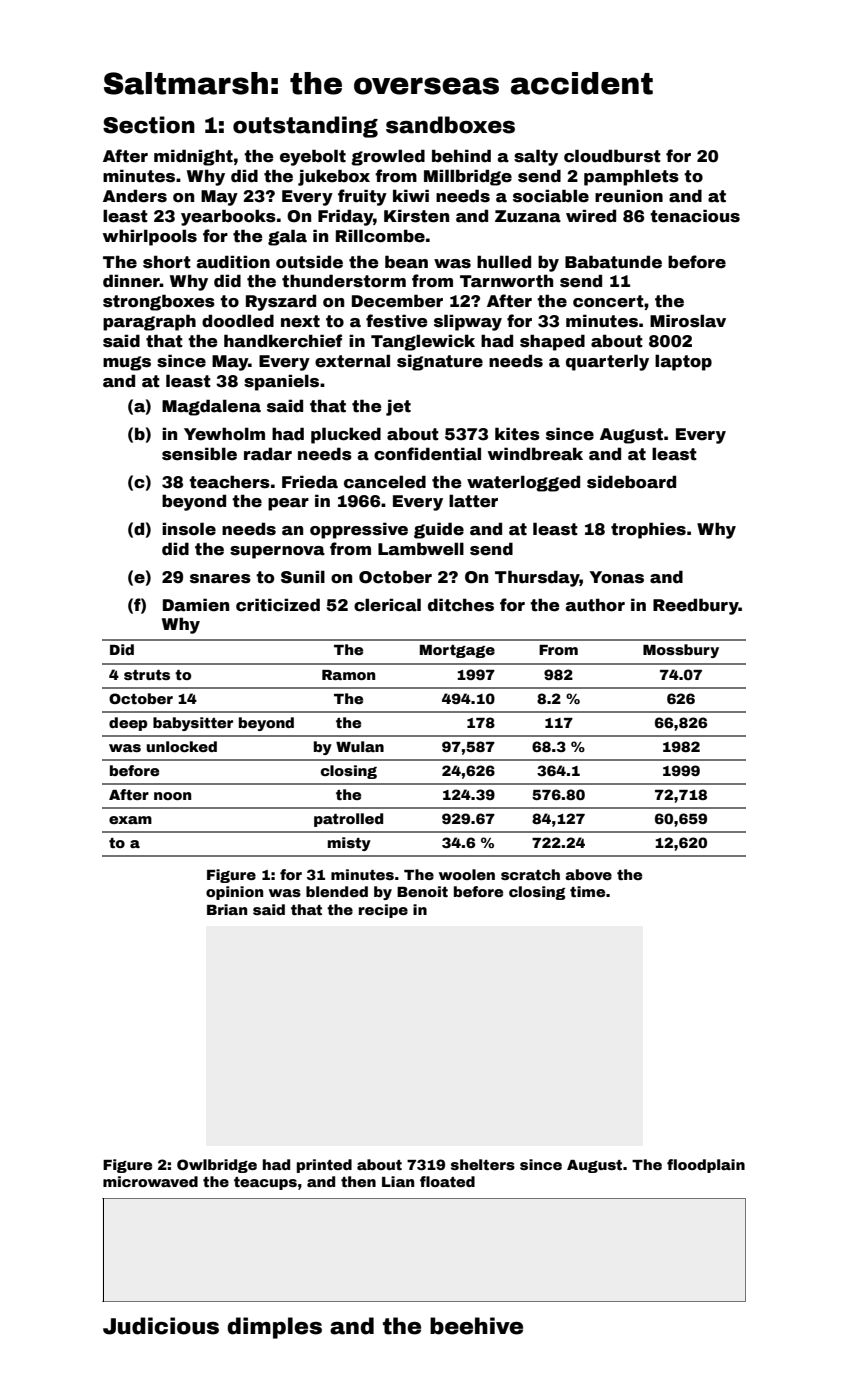  Describe the element at coordinates (359, 530) in the page. I see `oppressive` at that location.
